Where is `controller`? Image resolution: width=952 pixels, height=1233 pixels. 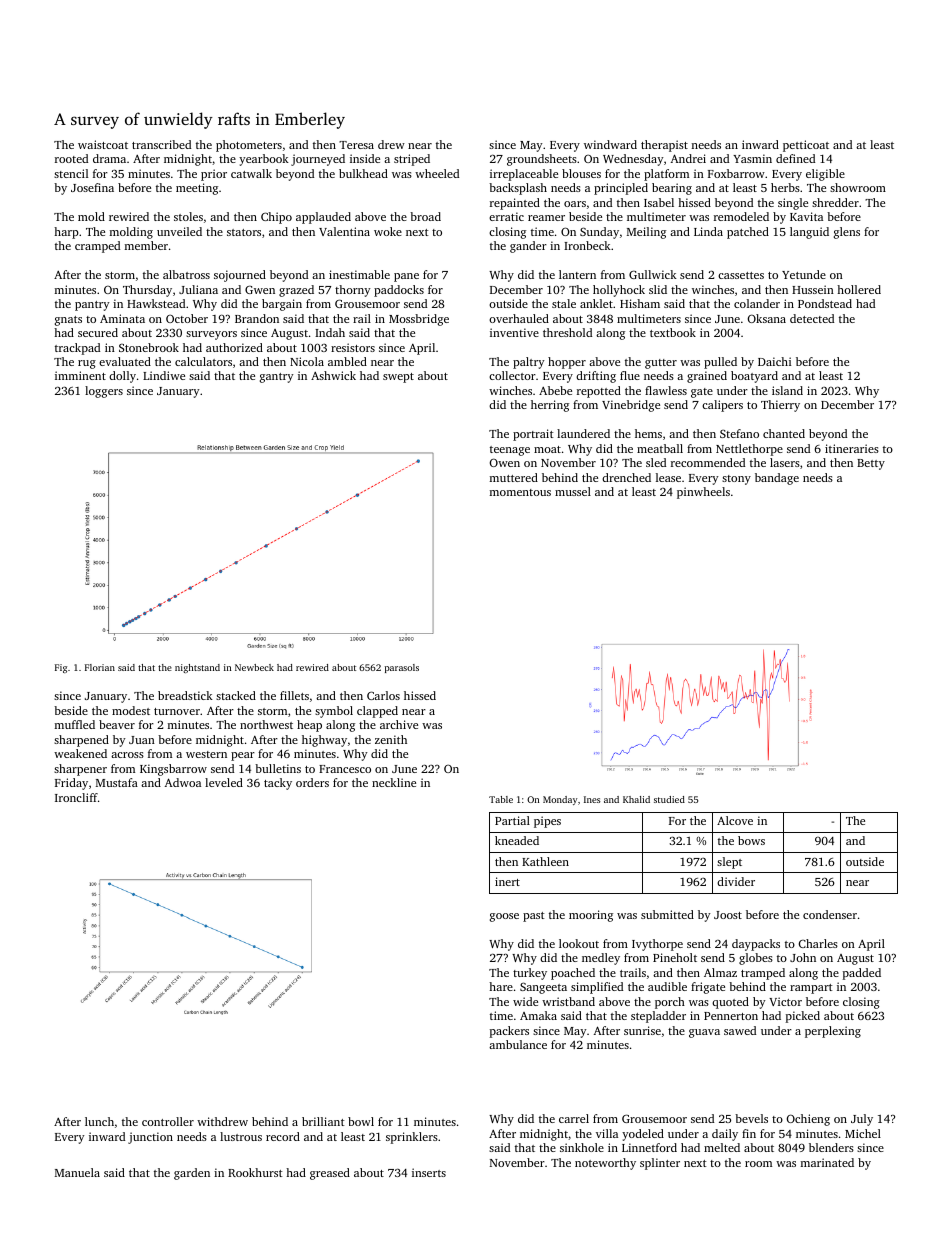
controller is located at coordinates (168, 1121).
